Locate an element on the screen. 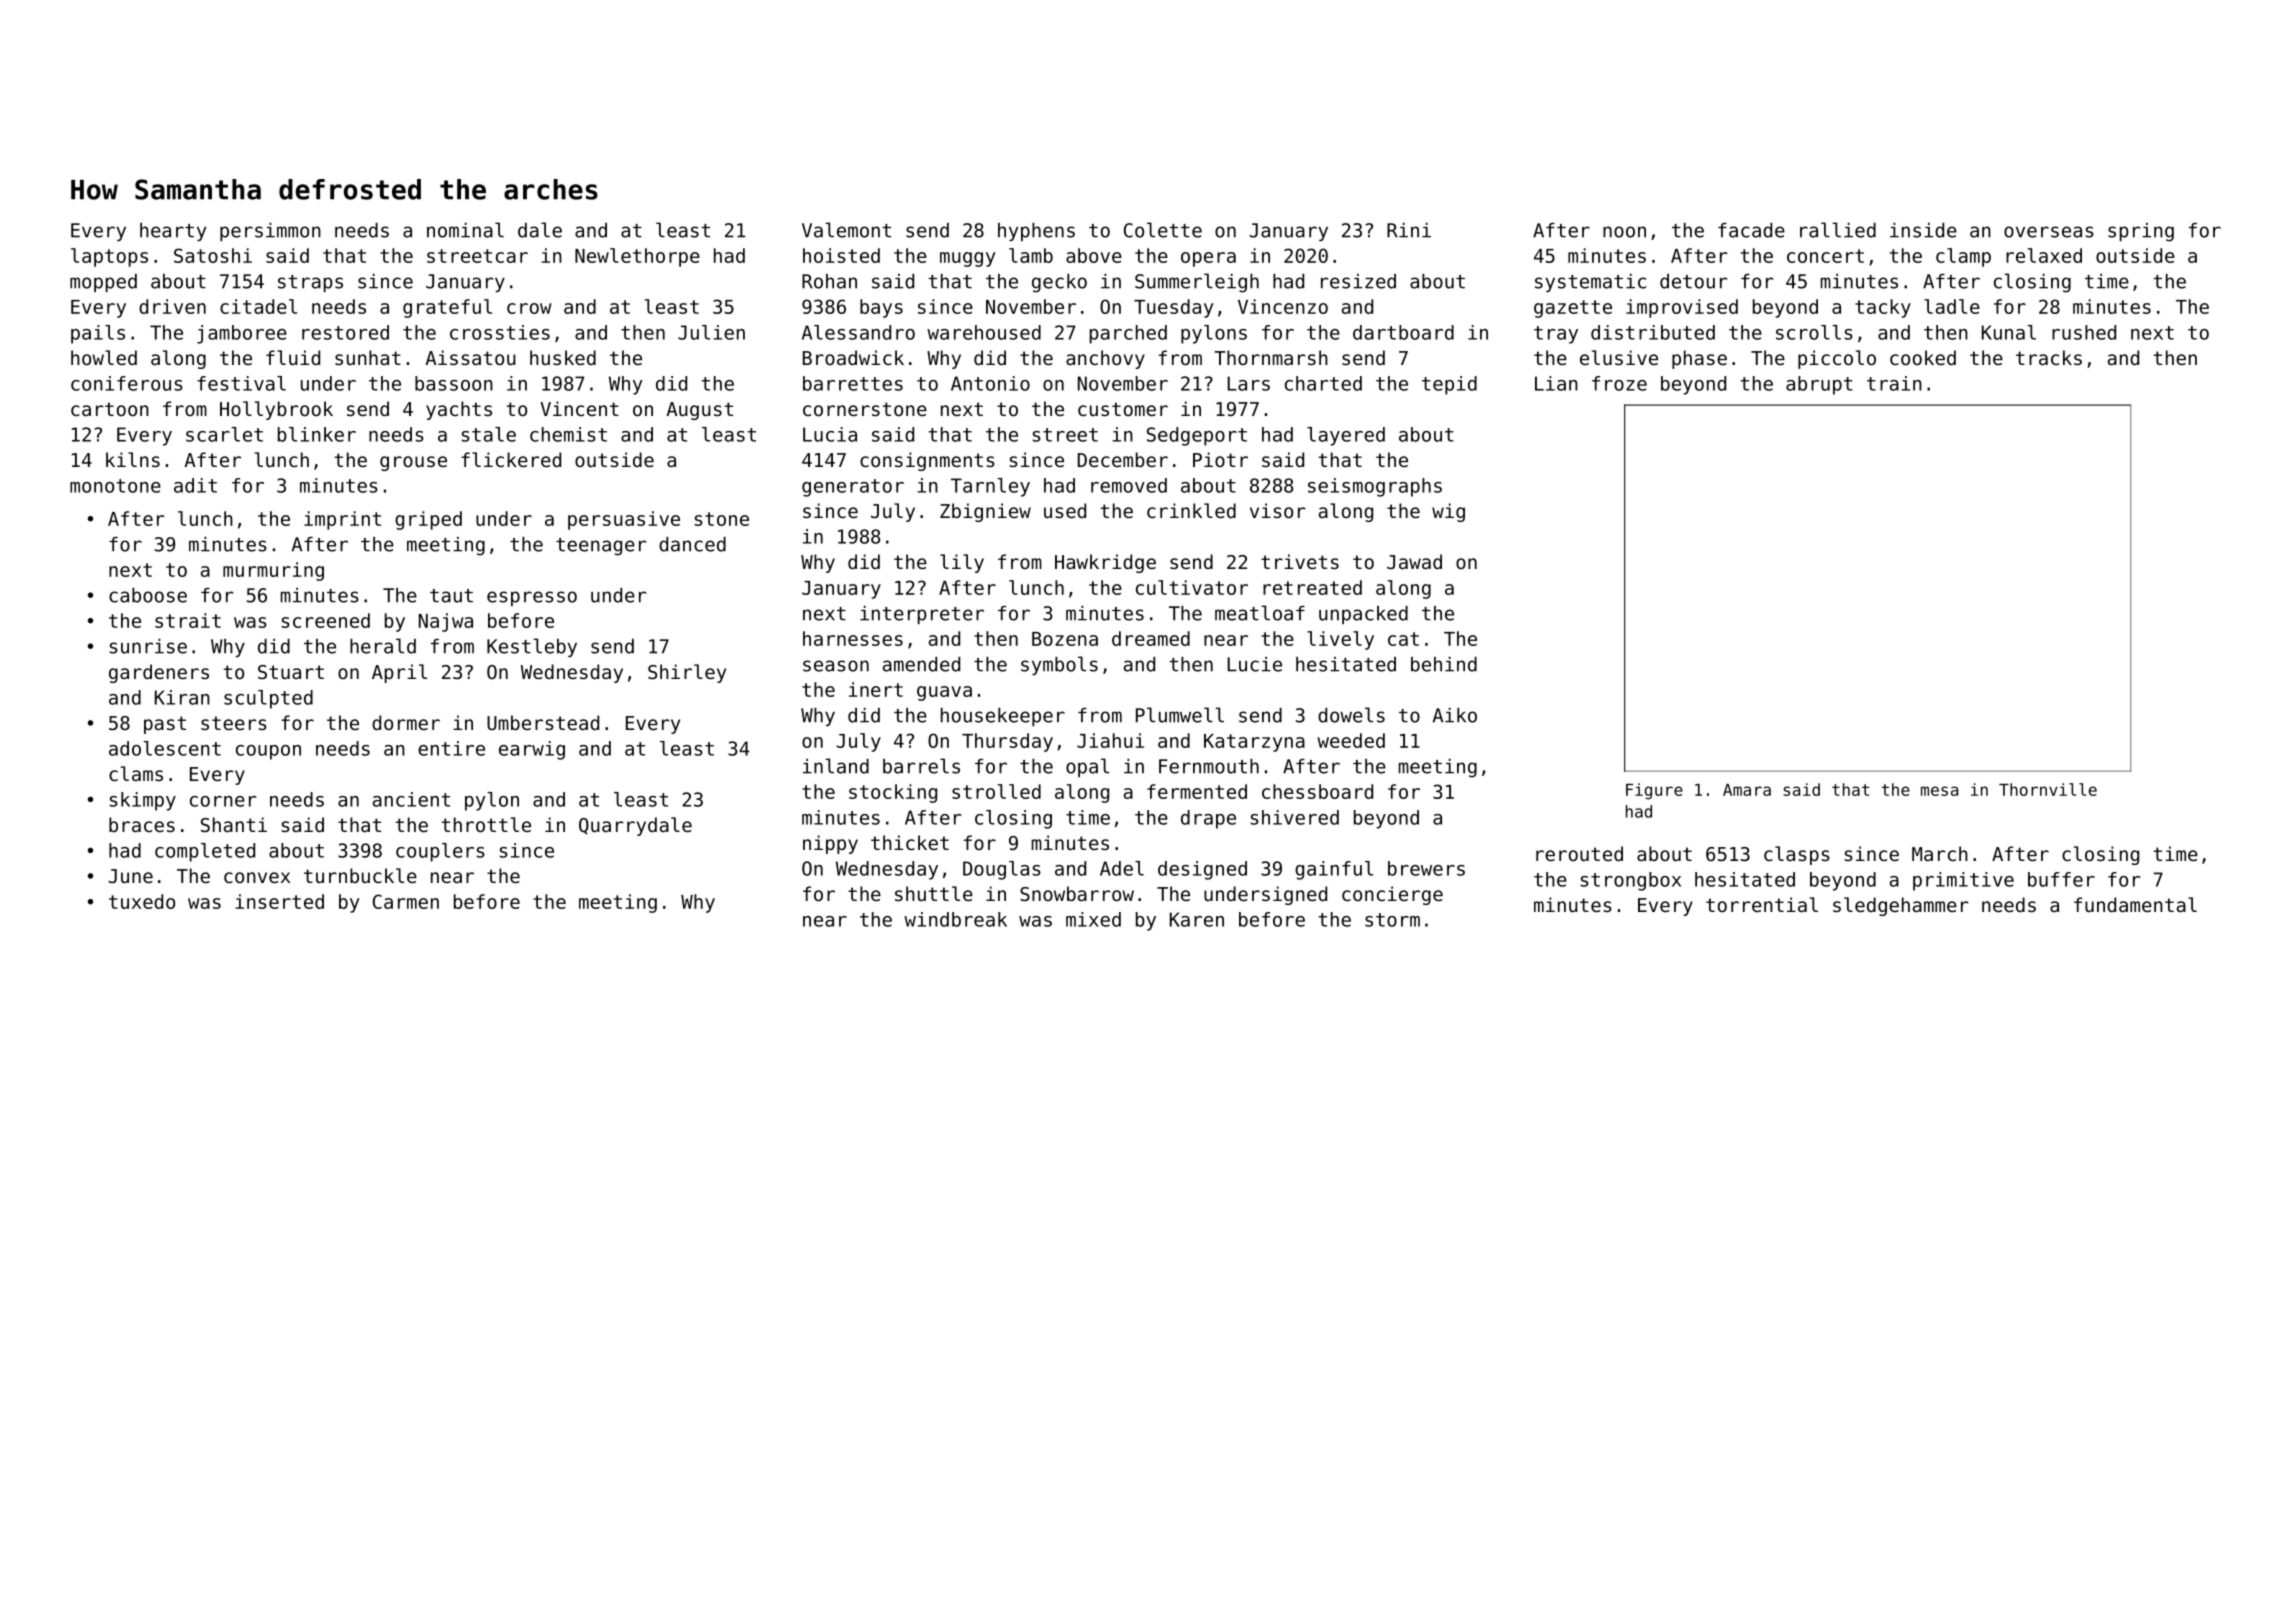 This screenshot has height=1620, width=2292. season is located at coordinates (836, 666).
